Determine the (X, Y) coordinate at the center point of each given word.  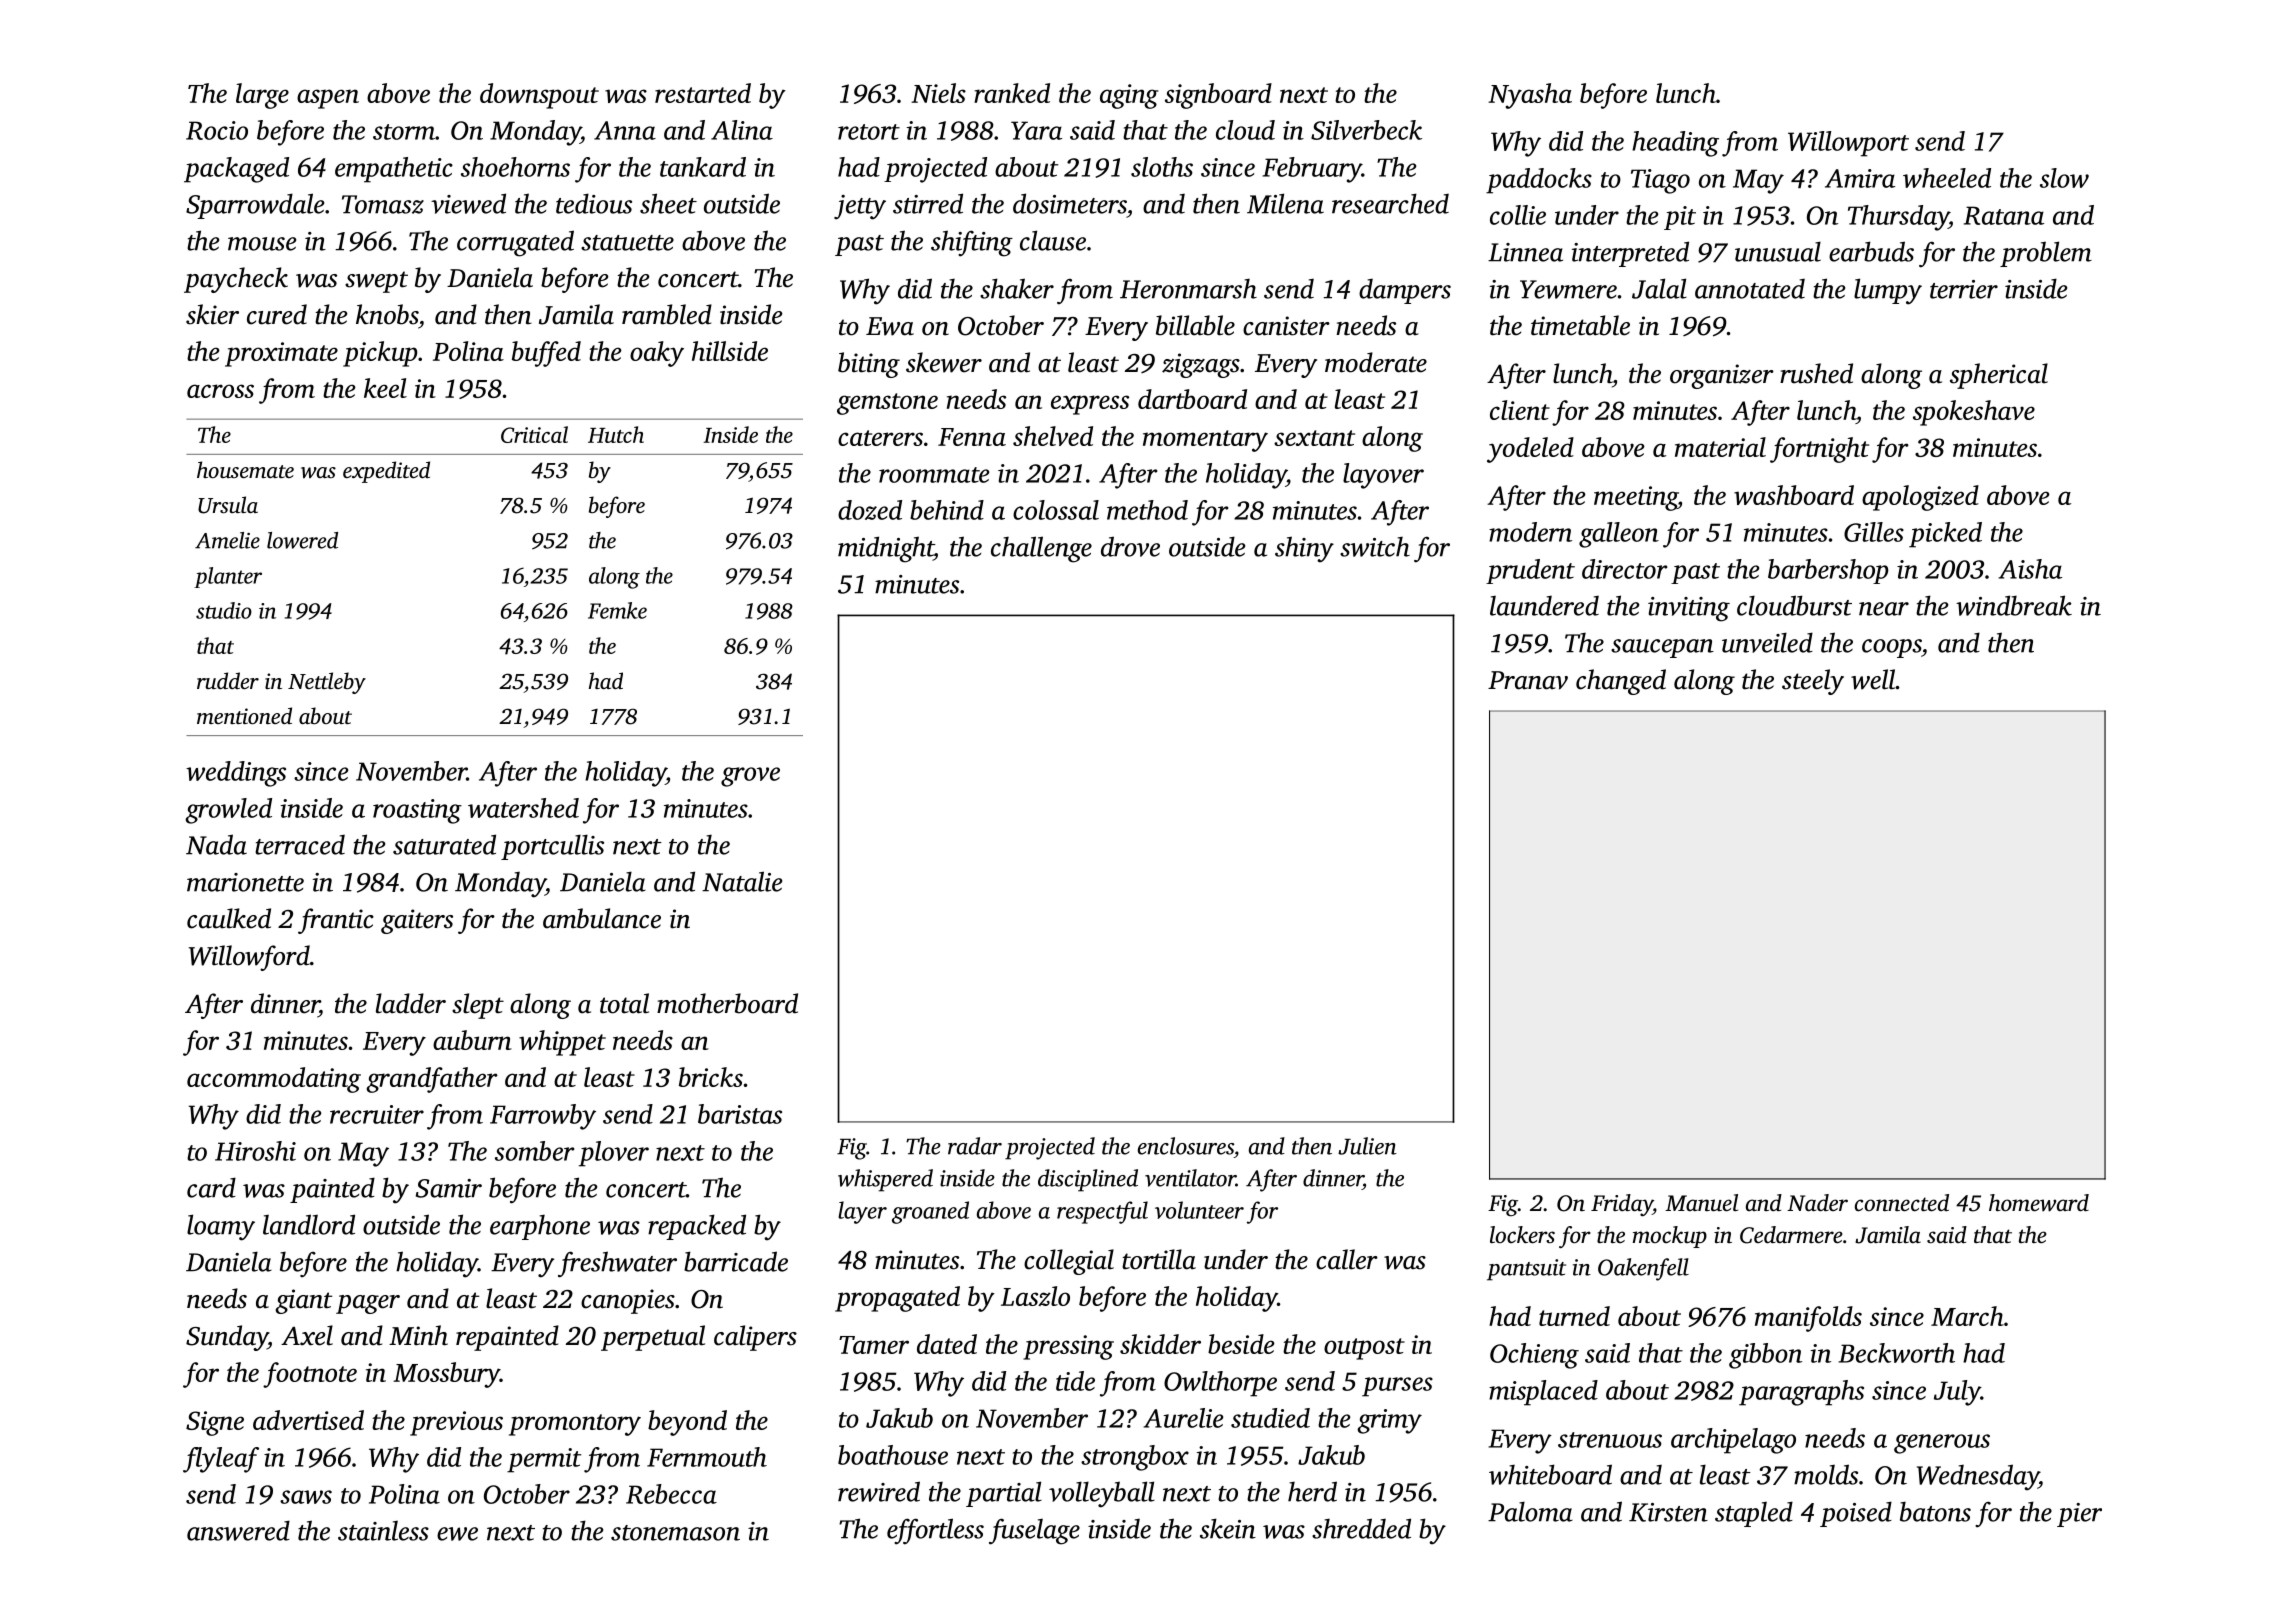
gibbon (1765, 1356)
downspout (539, 96)
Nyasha (1530, 96)
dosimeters (1070, 203)
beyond (687, 1423)
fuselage (1034, 1531)
